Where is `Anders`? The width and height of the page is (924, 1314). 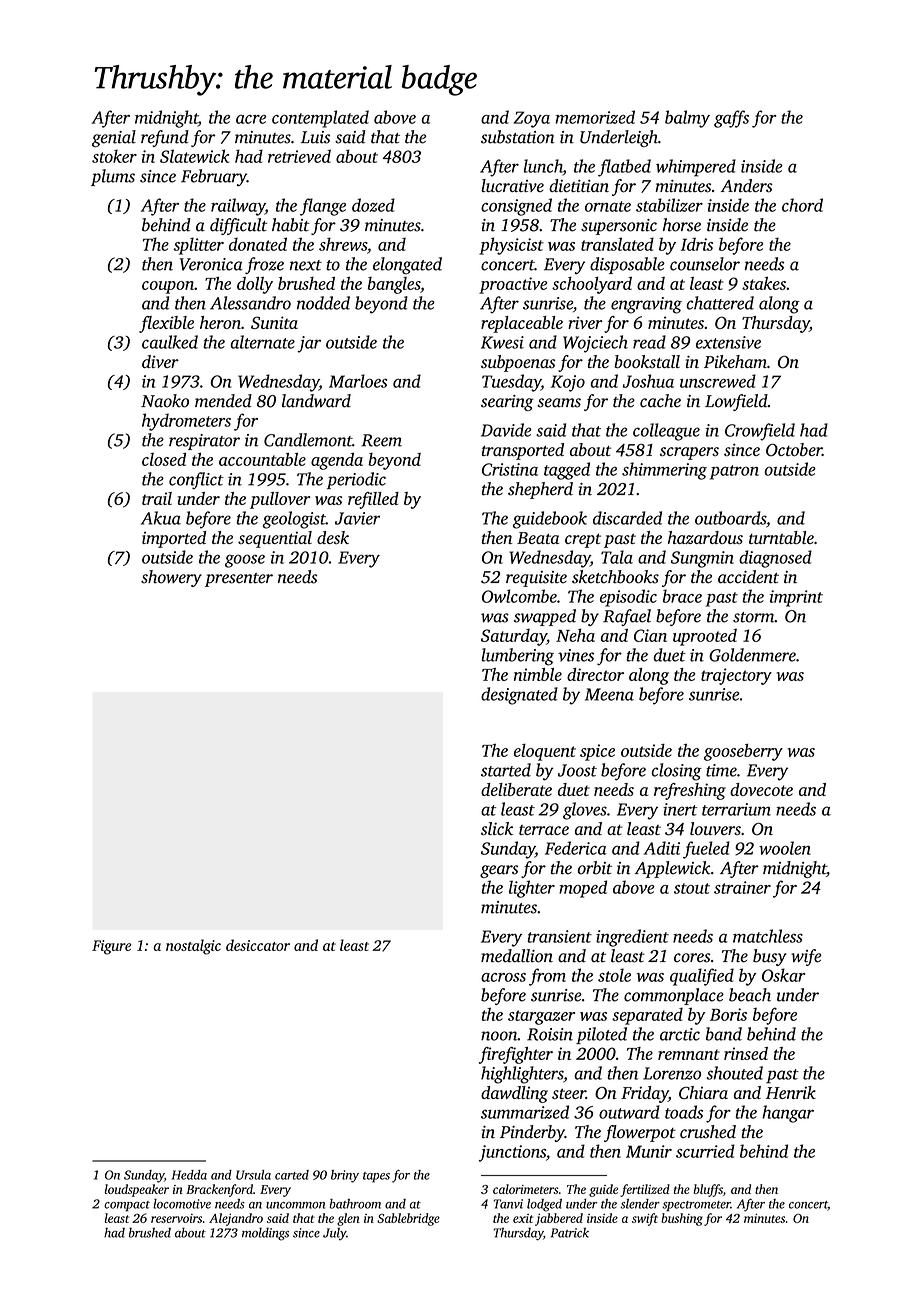 Anders is located at coordinates (747, 186).
